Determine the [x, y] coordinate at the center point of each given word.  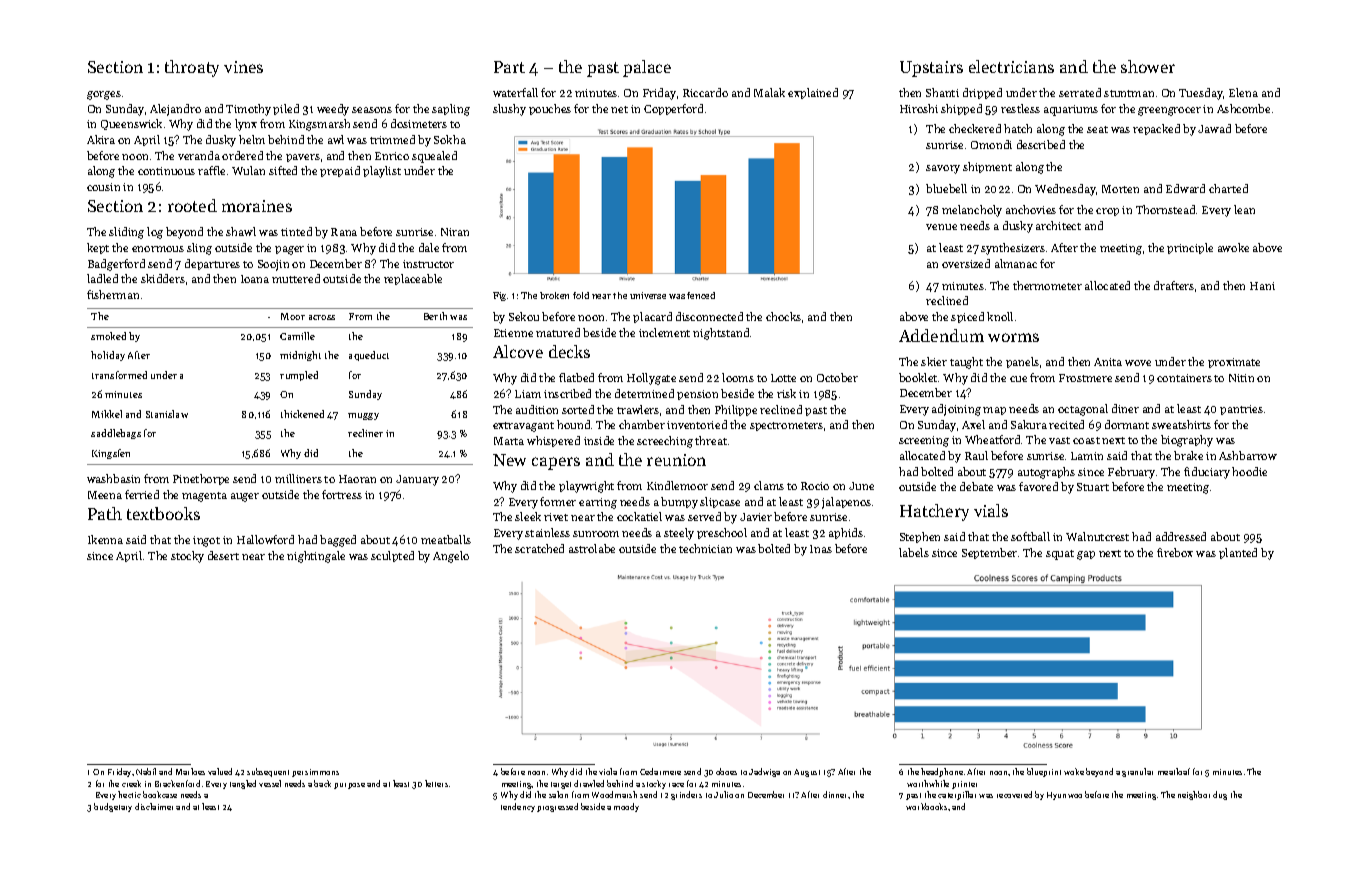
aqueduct [369, 356]
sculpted [392, 556]
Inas [821, 549]
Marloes [190, 771]
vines [243, 67]
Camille [297, 336]
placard [652, 317]
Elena [1243, 92]
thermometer [1047, 285]
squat [1060, 555]
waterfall [515, 92]
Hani [1262, 286]
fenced [701, 295]
